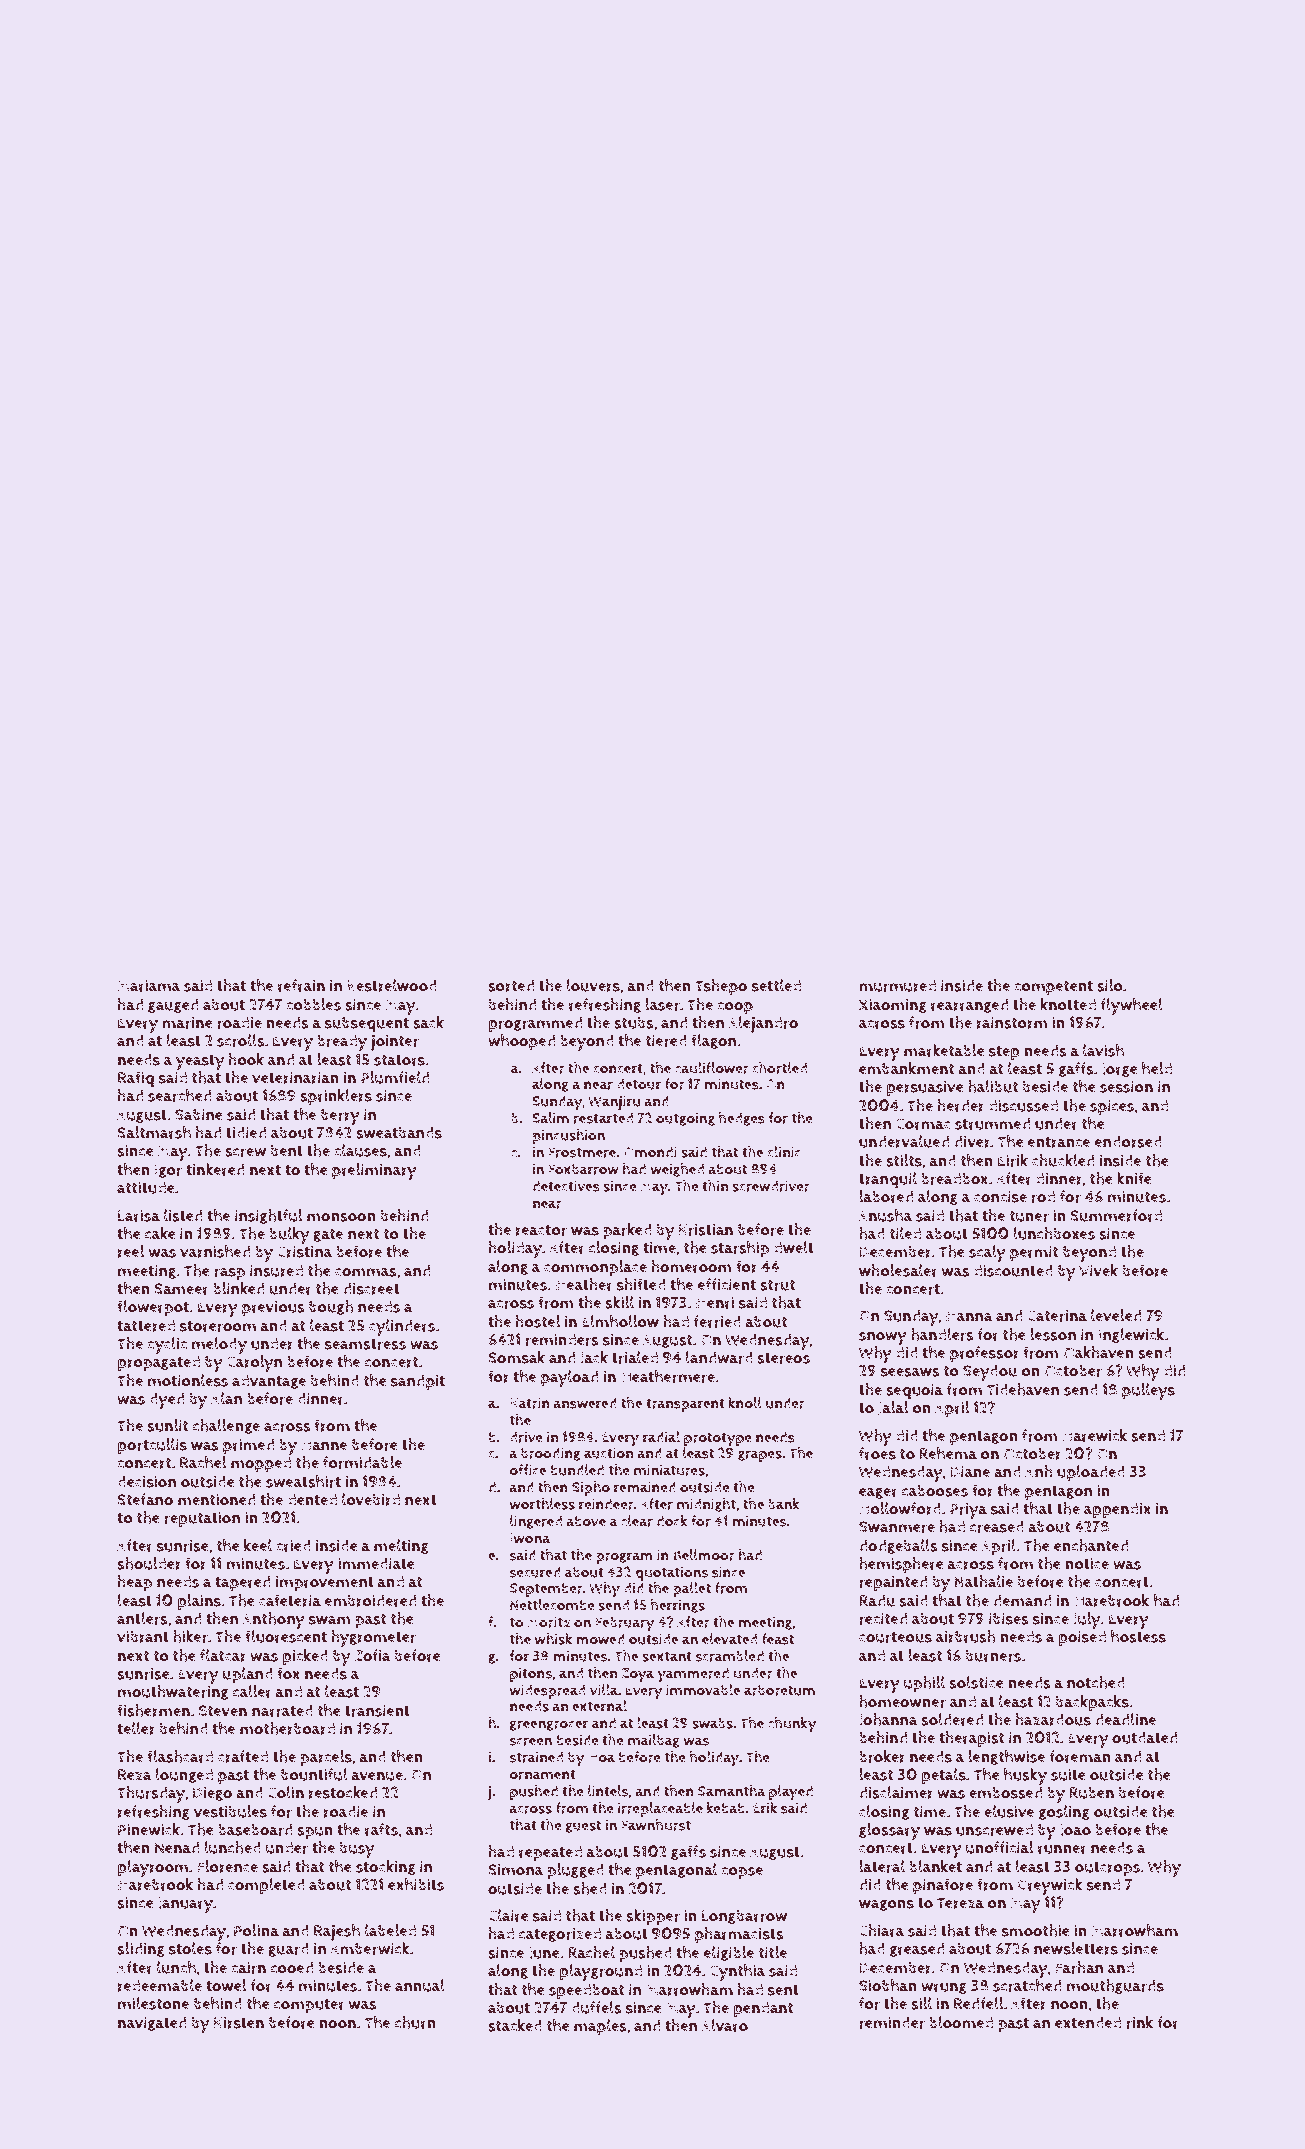 This screenshot has width=1305, height=2149. What do you see at coordinates (415, 2022) in the screenshot?
I see `churn` at bounding box center [415, 2022].
